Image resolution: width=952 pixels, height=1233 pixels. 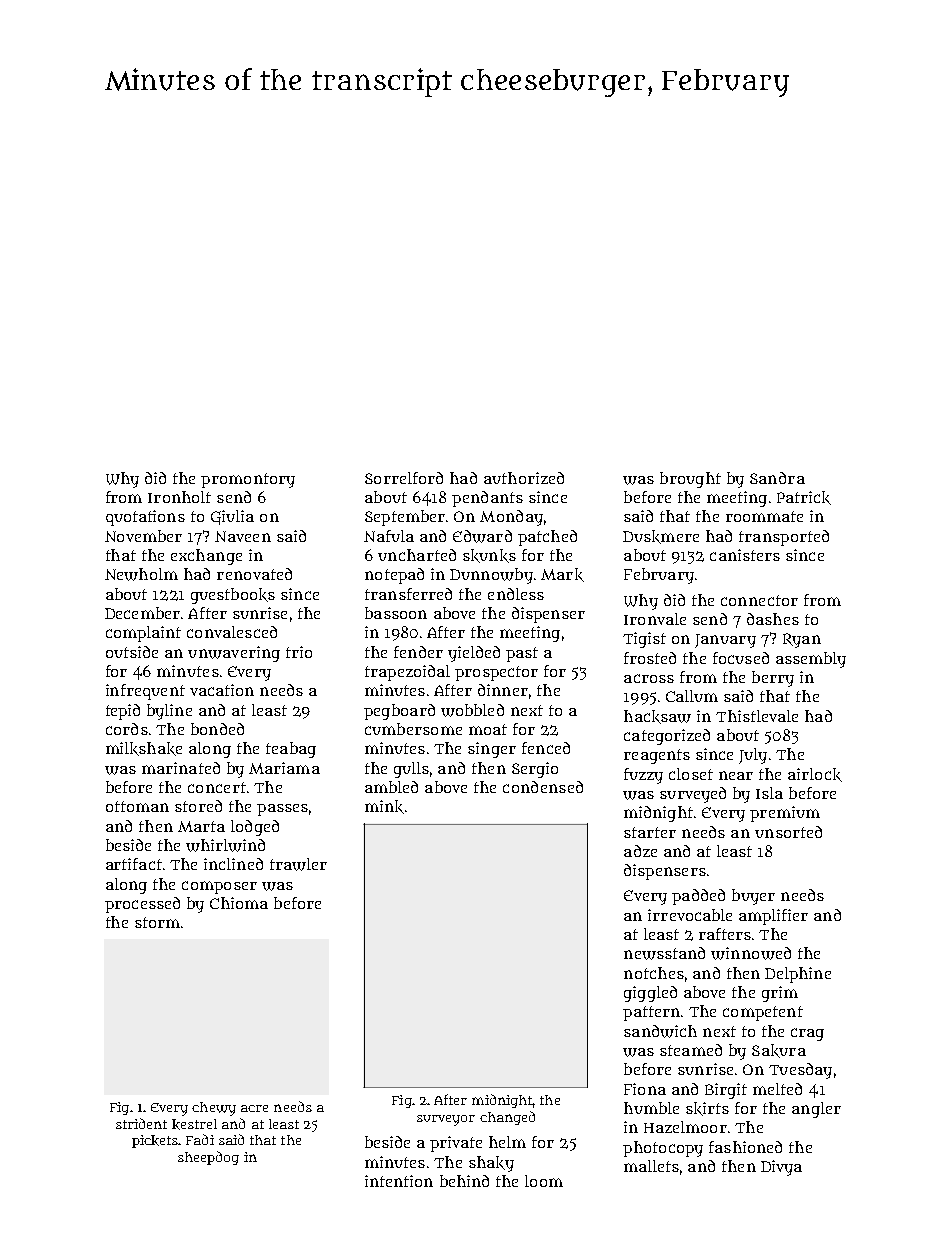 What do you see at coordinates (141, 1123) in the page?
I see `strident` at bounding box center [141, 1123].
